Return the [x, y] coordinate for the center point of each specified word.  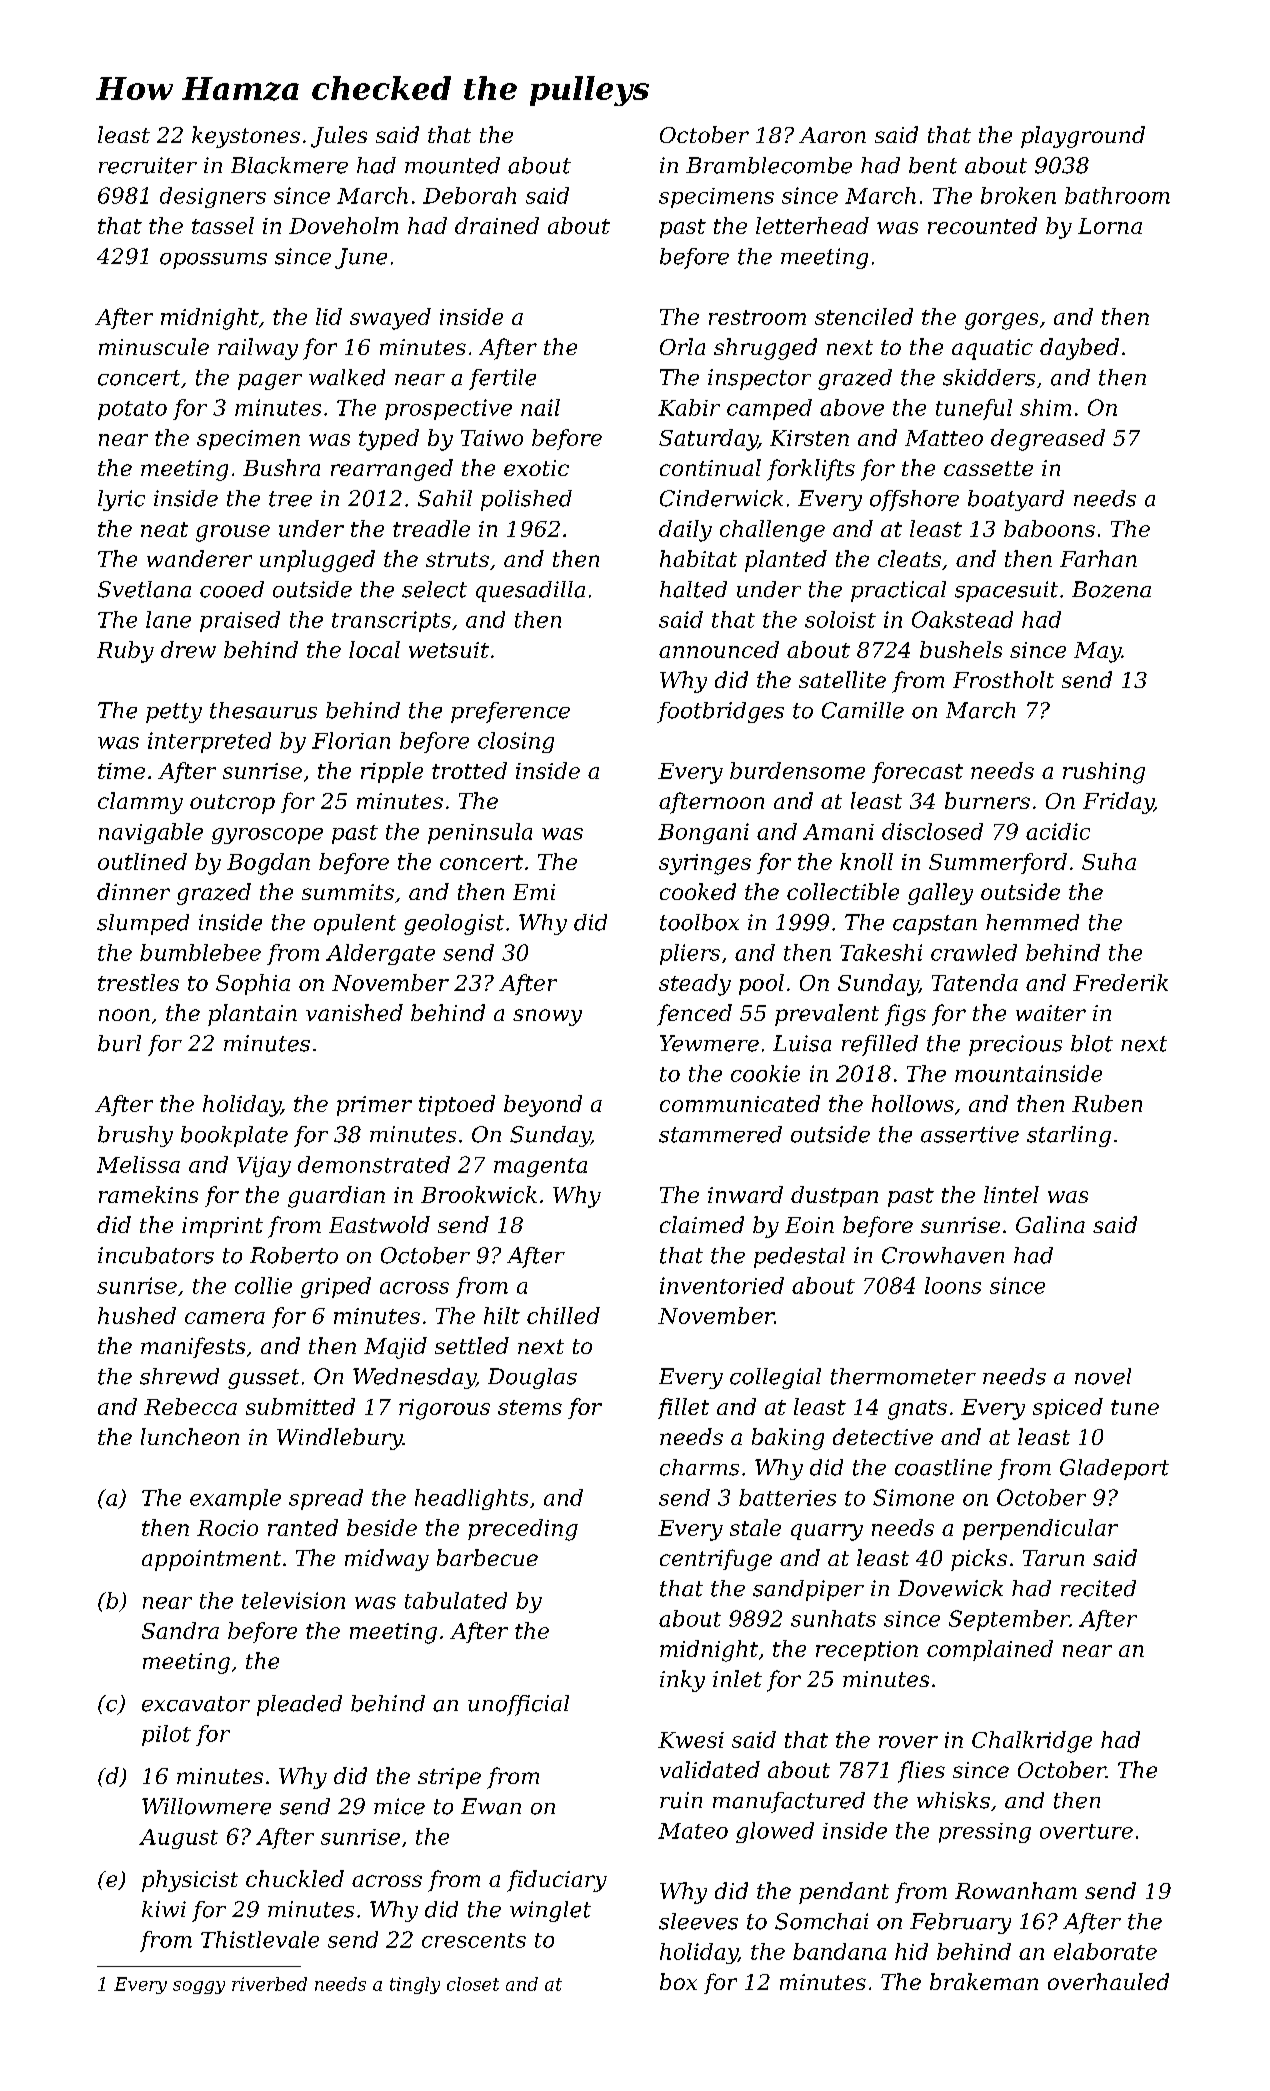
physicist [190, 1881]
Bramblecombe [769, 165]
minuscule [154, 346]
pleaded [299, 1705]
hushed [137, 1315]
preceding [523, 1530]
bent [933, 165]
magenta [540, 1167]
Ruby [125, 652]
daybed [1079, 349]
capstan [935, 925]
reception [867, 1651]
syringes [705, 864]
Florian [351, 740]
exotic [536, 468]
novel [1103, 1376]
